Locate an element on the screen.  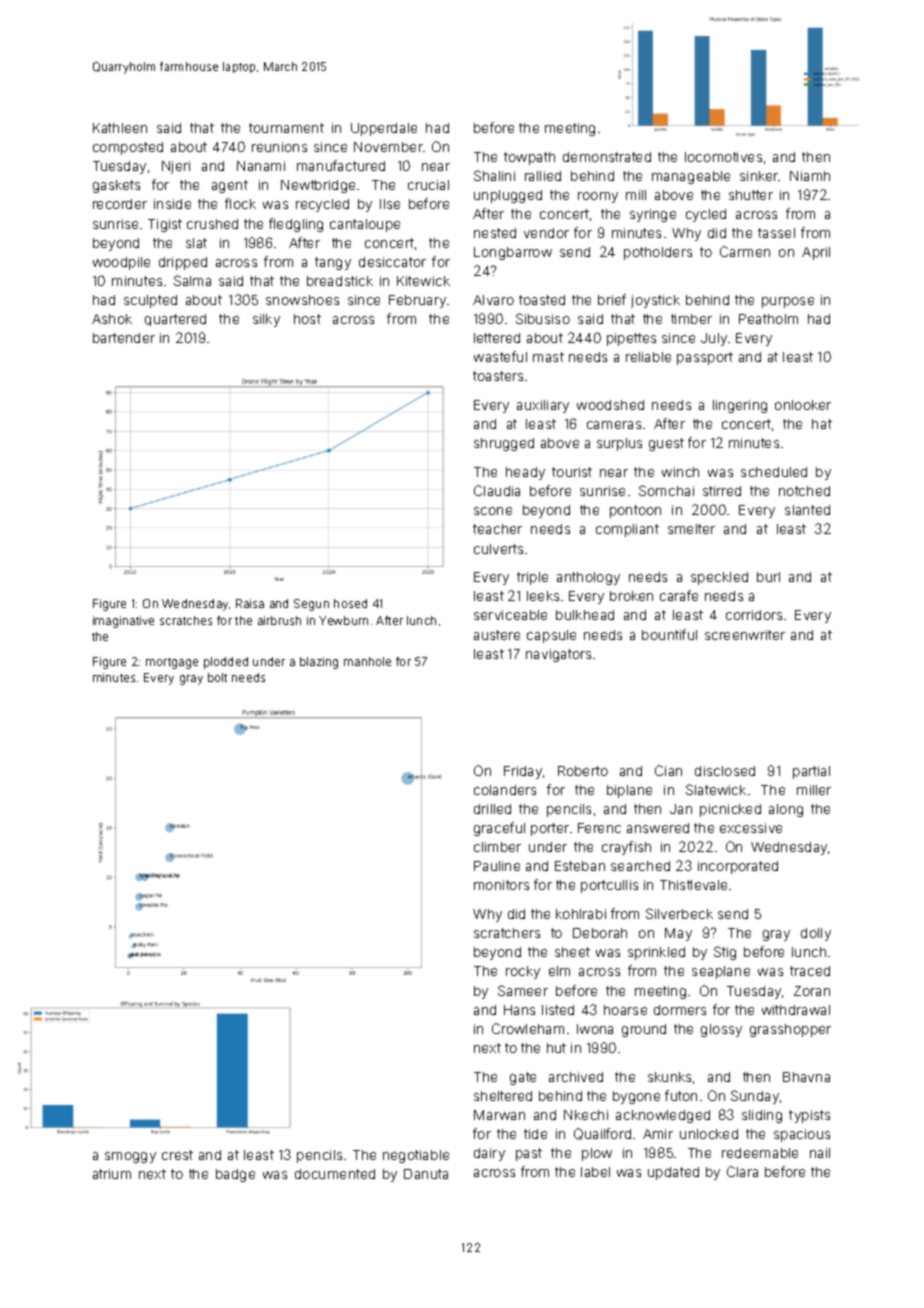
Danuta is located at coordinates (426, 1174).
